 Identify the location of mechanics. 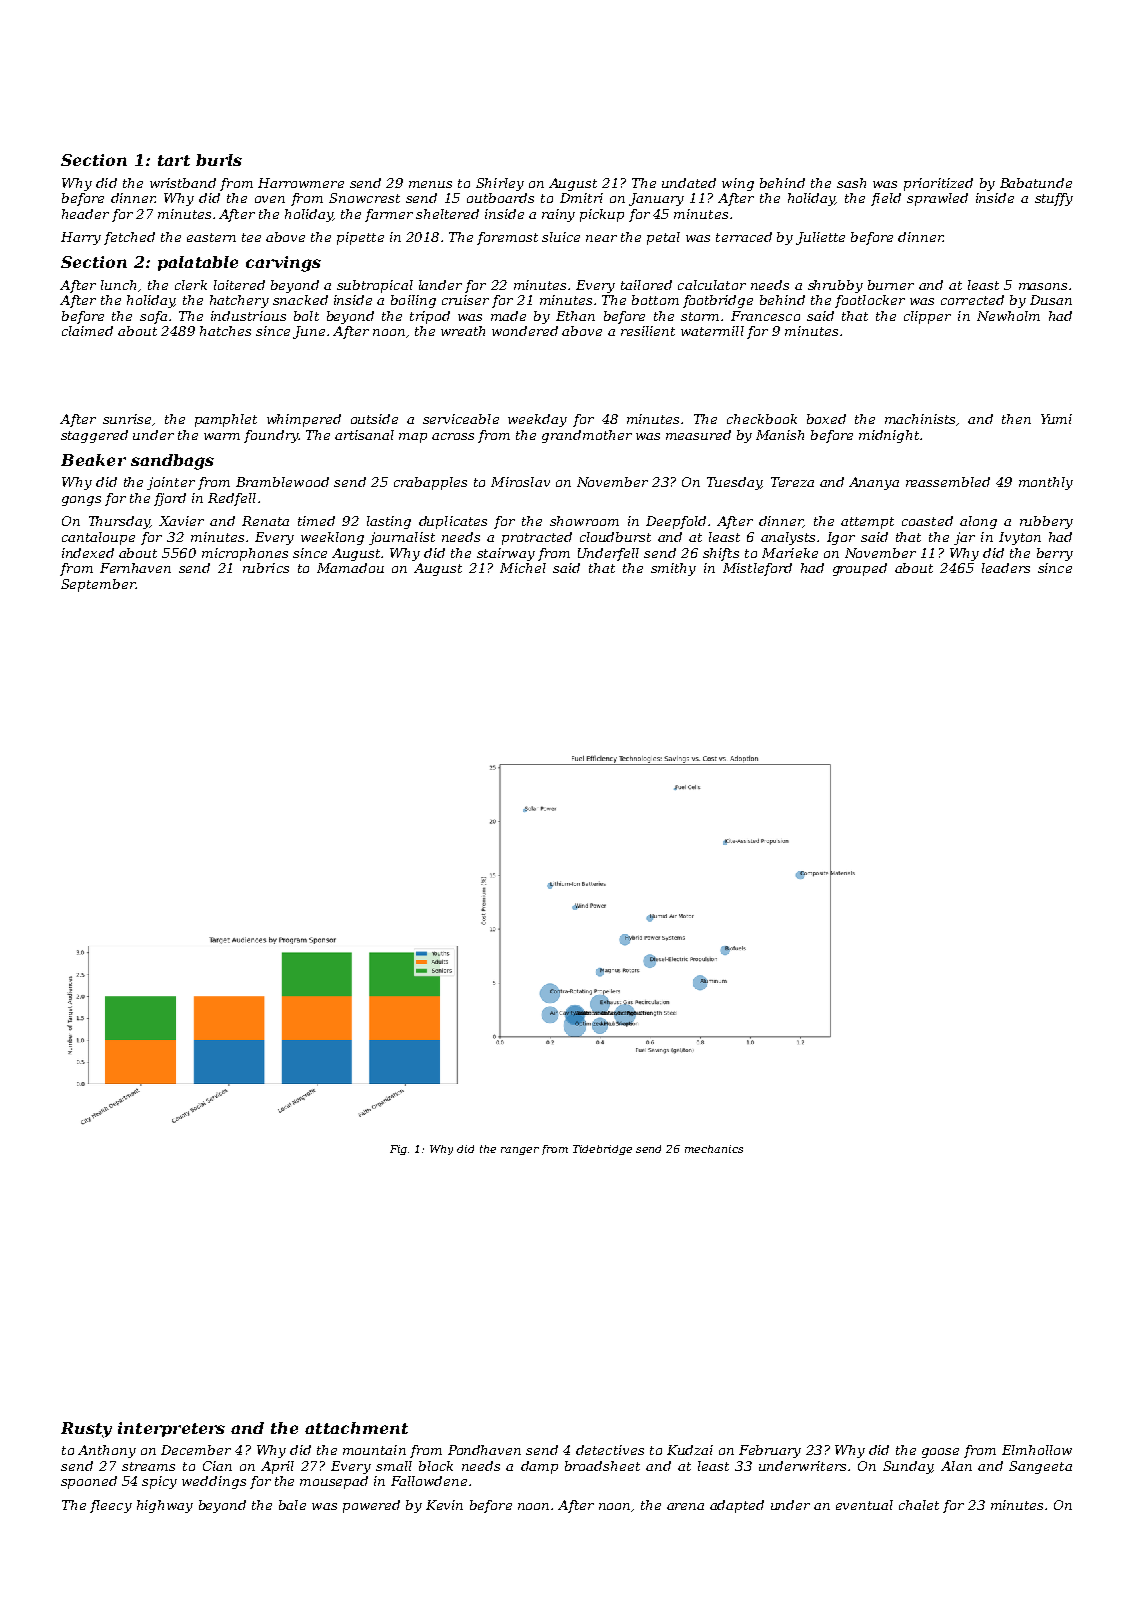
(714, 1149).
